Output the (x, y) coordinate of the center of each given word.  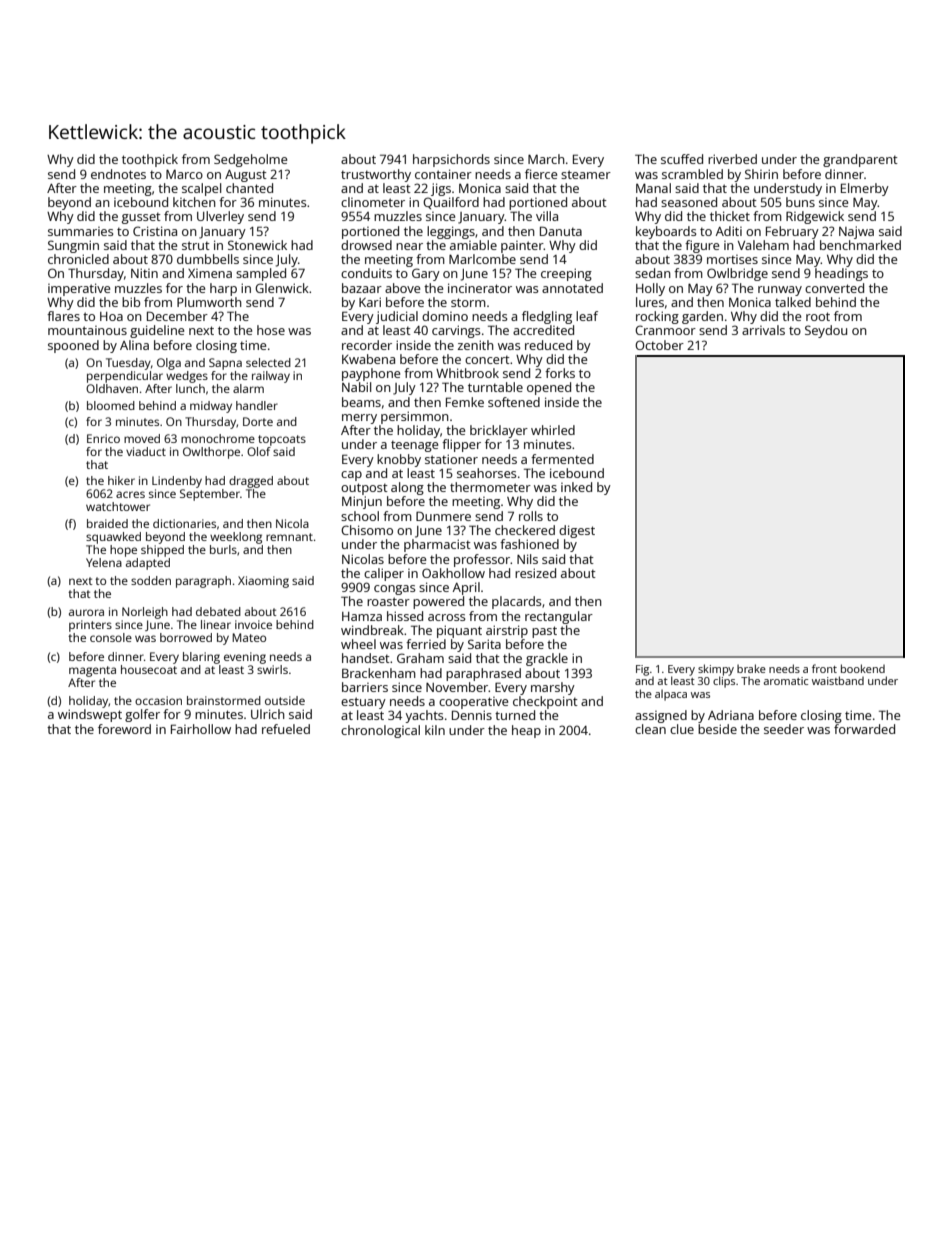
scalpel (201, 189)
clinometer (373, 202)
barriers (365, 687)
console (111, 637)
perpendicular (125, 377)
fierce (541, 174)
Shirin (761, 174)
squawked (113, 538)
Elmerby (865, 189)
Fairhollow (201, 729)
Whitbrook (467, 373)
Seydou (826, 331)
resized (535, 573)
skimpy (716, 670)
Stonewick (257, 245)
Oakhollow (453, 573)
